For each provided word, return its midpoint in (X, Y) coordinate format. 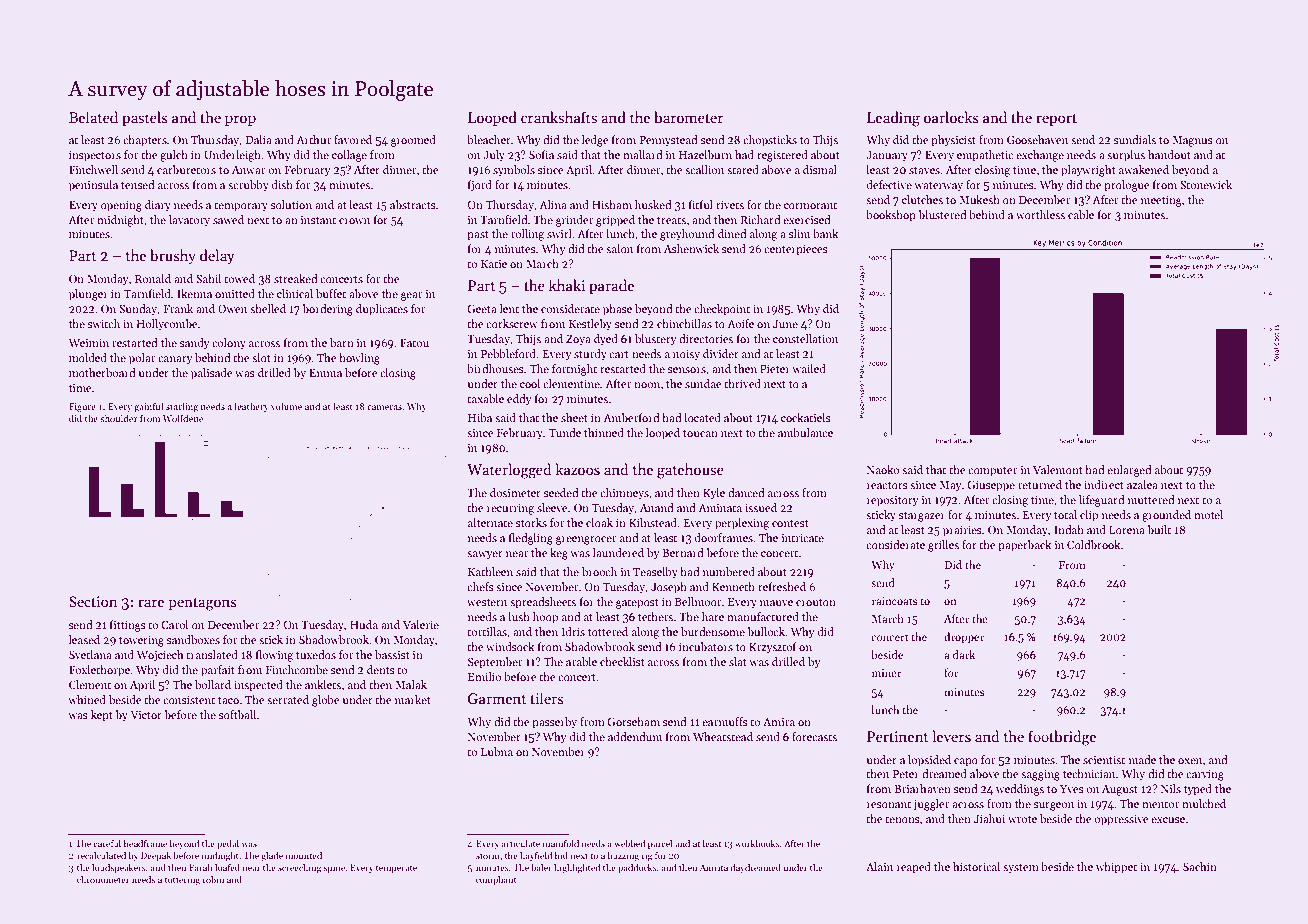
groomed (413, 141)
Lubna (497, 751)
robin (213, 879)
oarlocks (951, 117)
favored (353, 139)
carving (1205, 775)
